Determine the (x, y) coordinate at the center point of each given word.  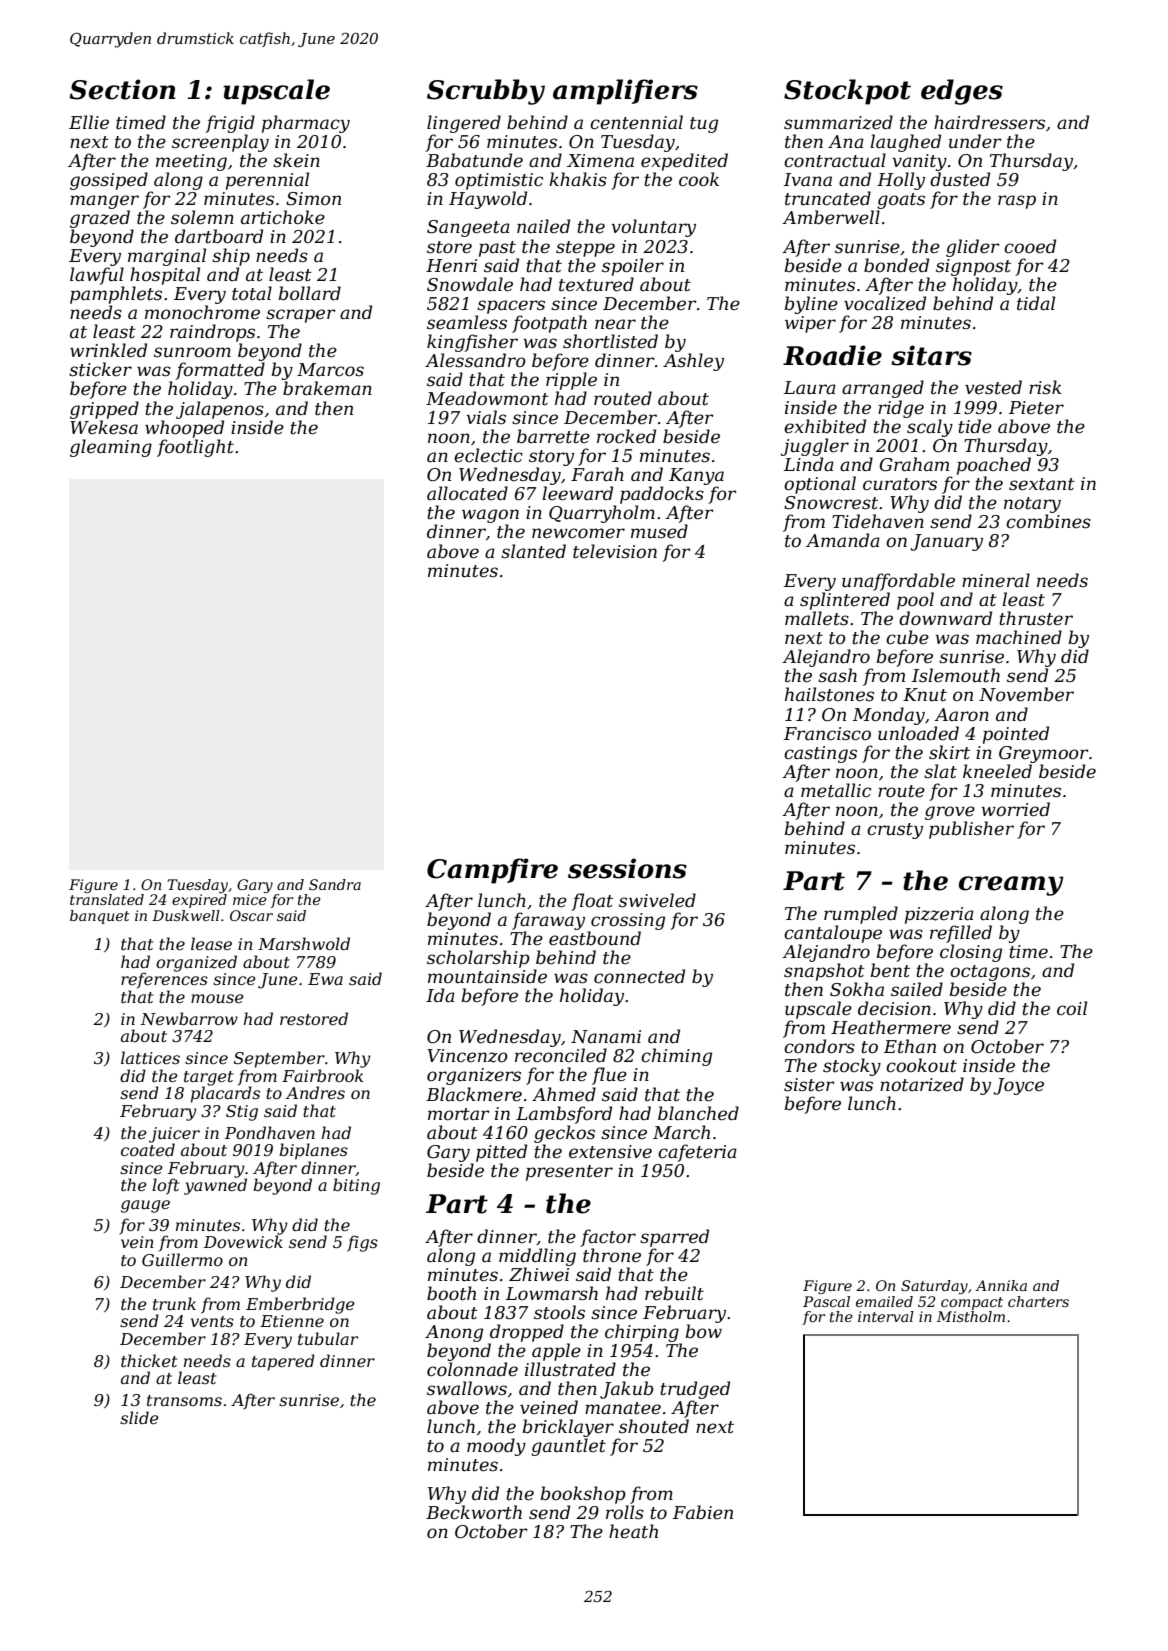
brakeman (327, 388)
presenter (569, 1173)
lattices (150, 1057)
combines (1048, 521)
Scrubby (486, 92)
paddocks (662, 495)
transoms (184, 1400)
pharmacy (306, 124)
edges (962, 92)
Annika (1001, 1285)
